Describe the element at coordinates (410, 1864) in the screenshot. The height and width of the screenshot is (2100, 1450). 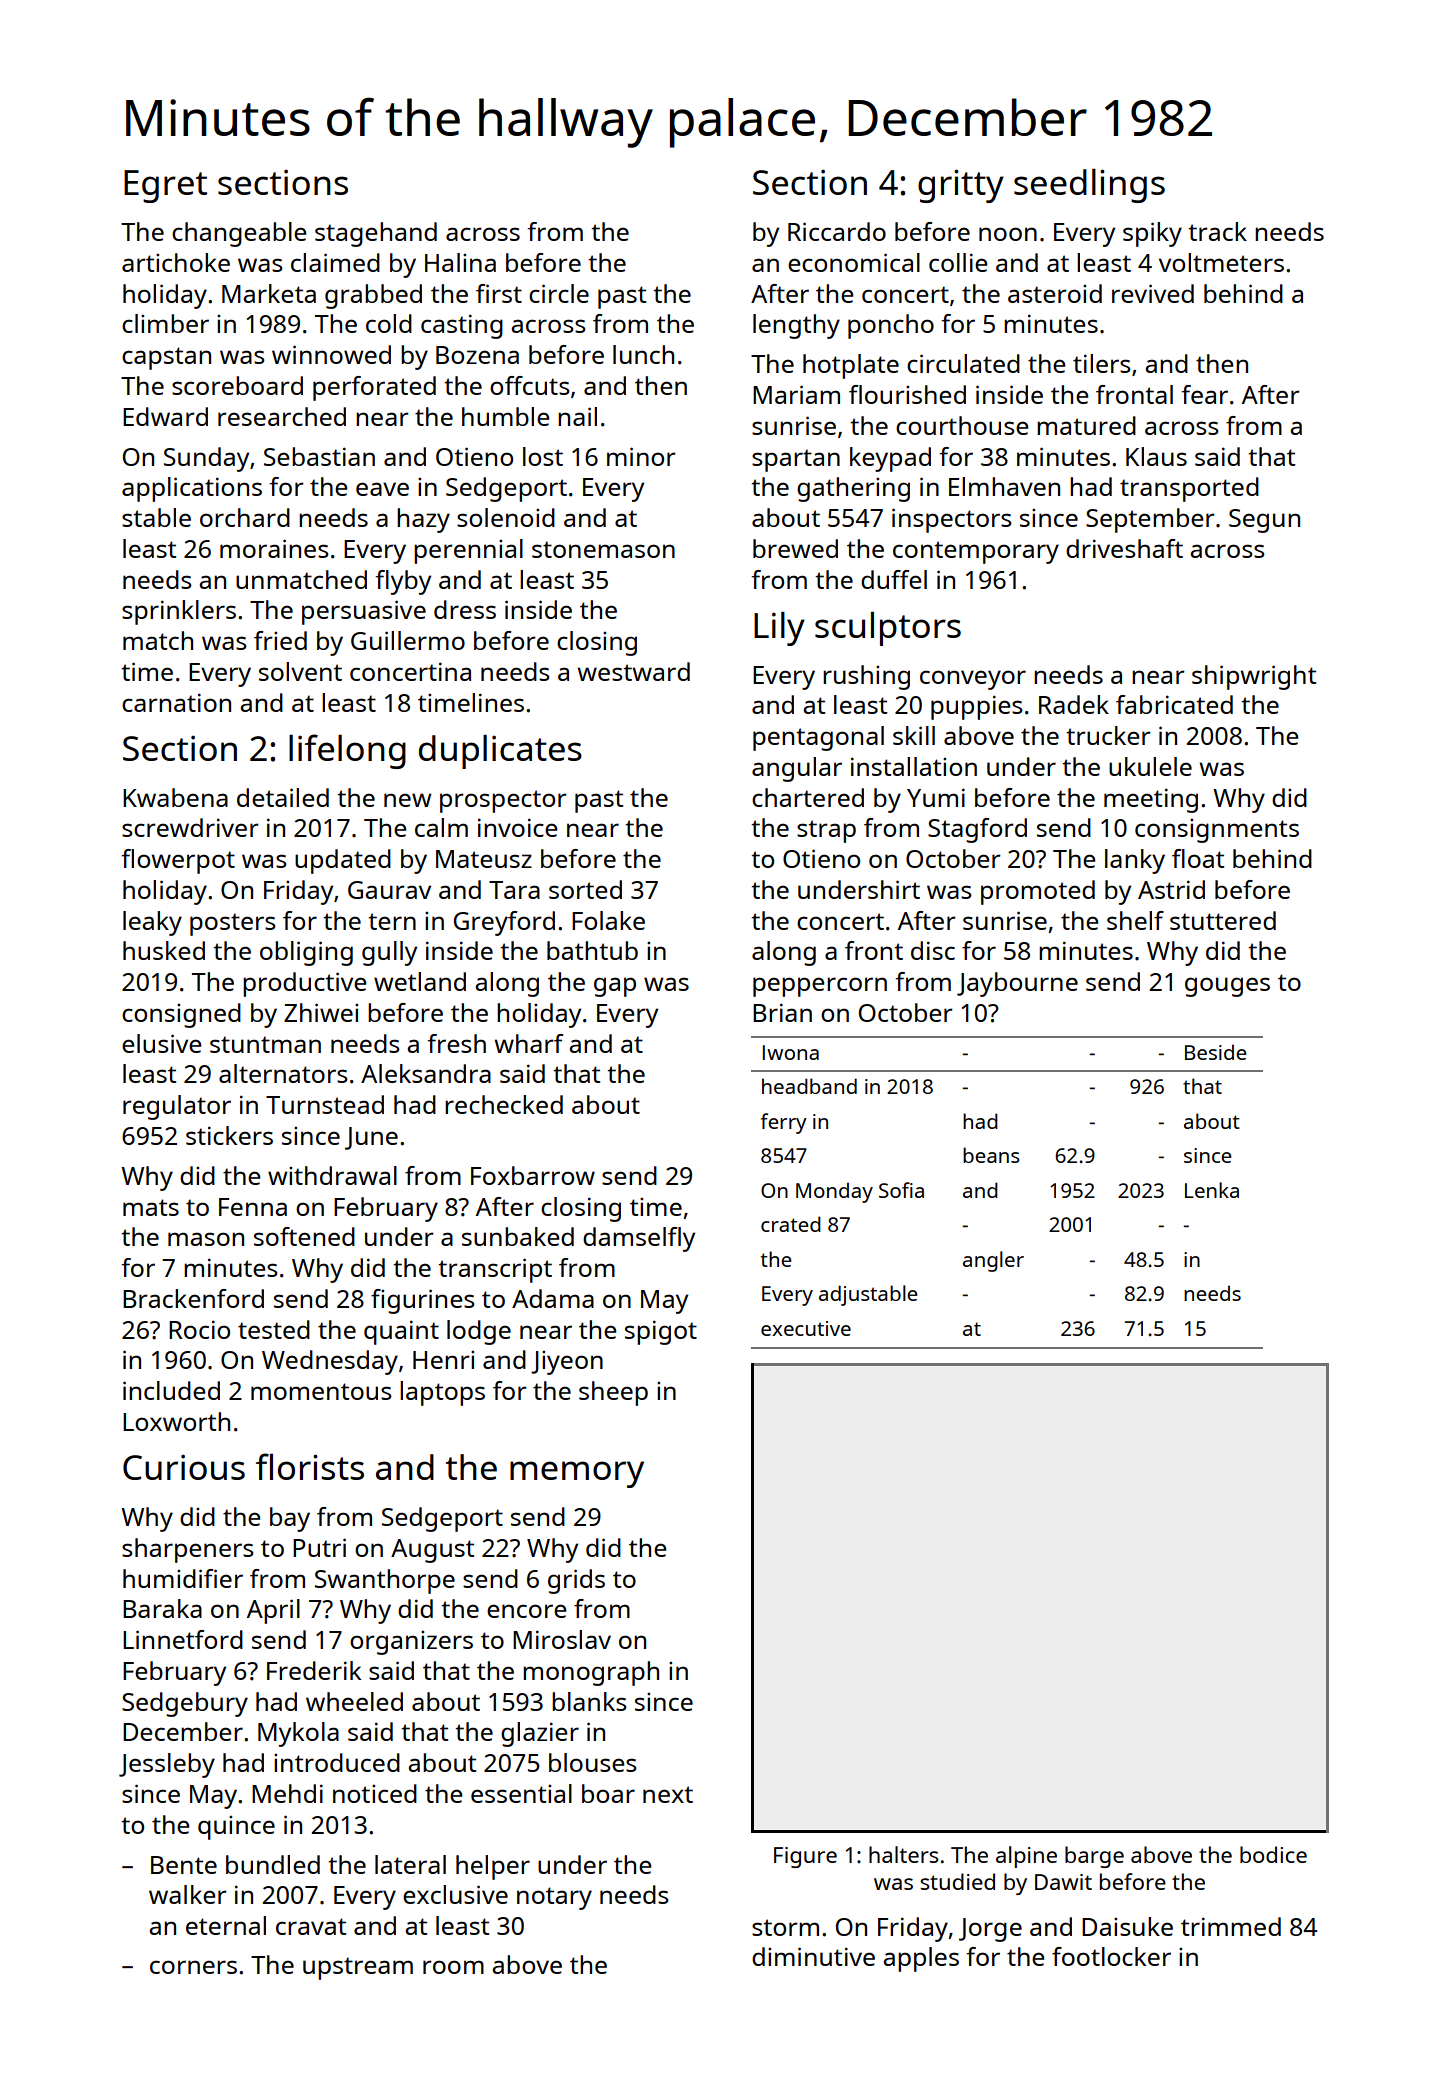
I see `lateral` at that location.
